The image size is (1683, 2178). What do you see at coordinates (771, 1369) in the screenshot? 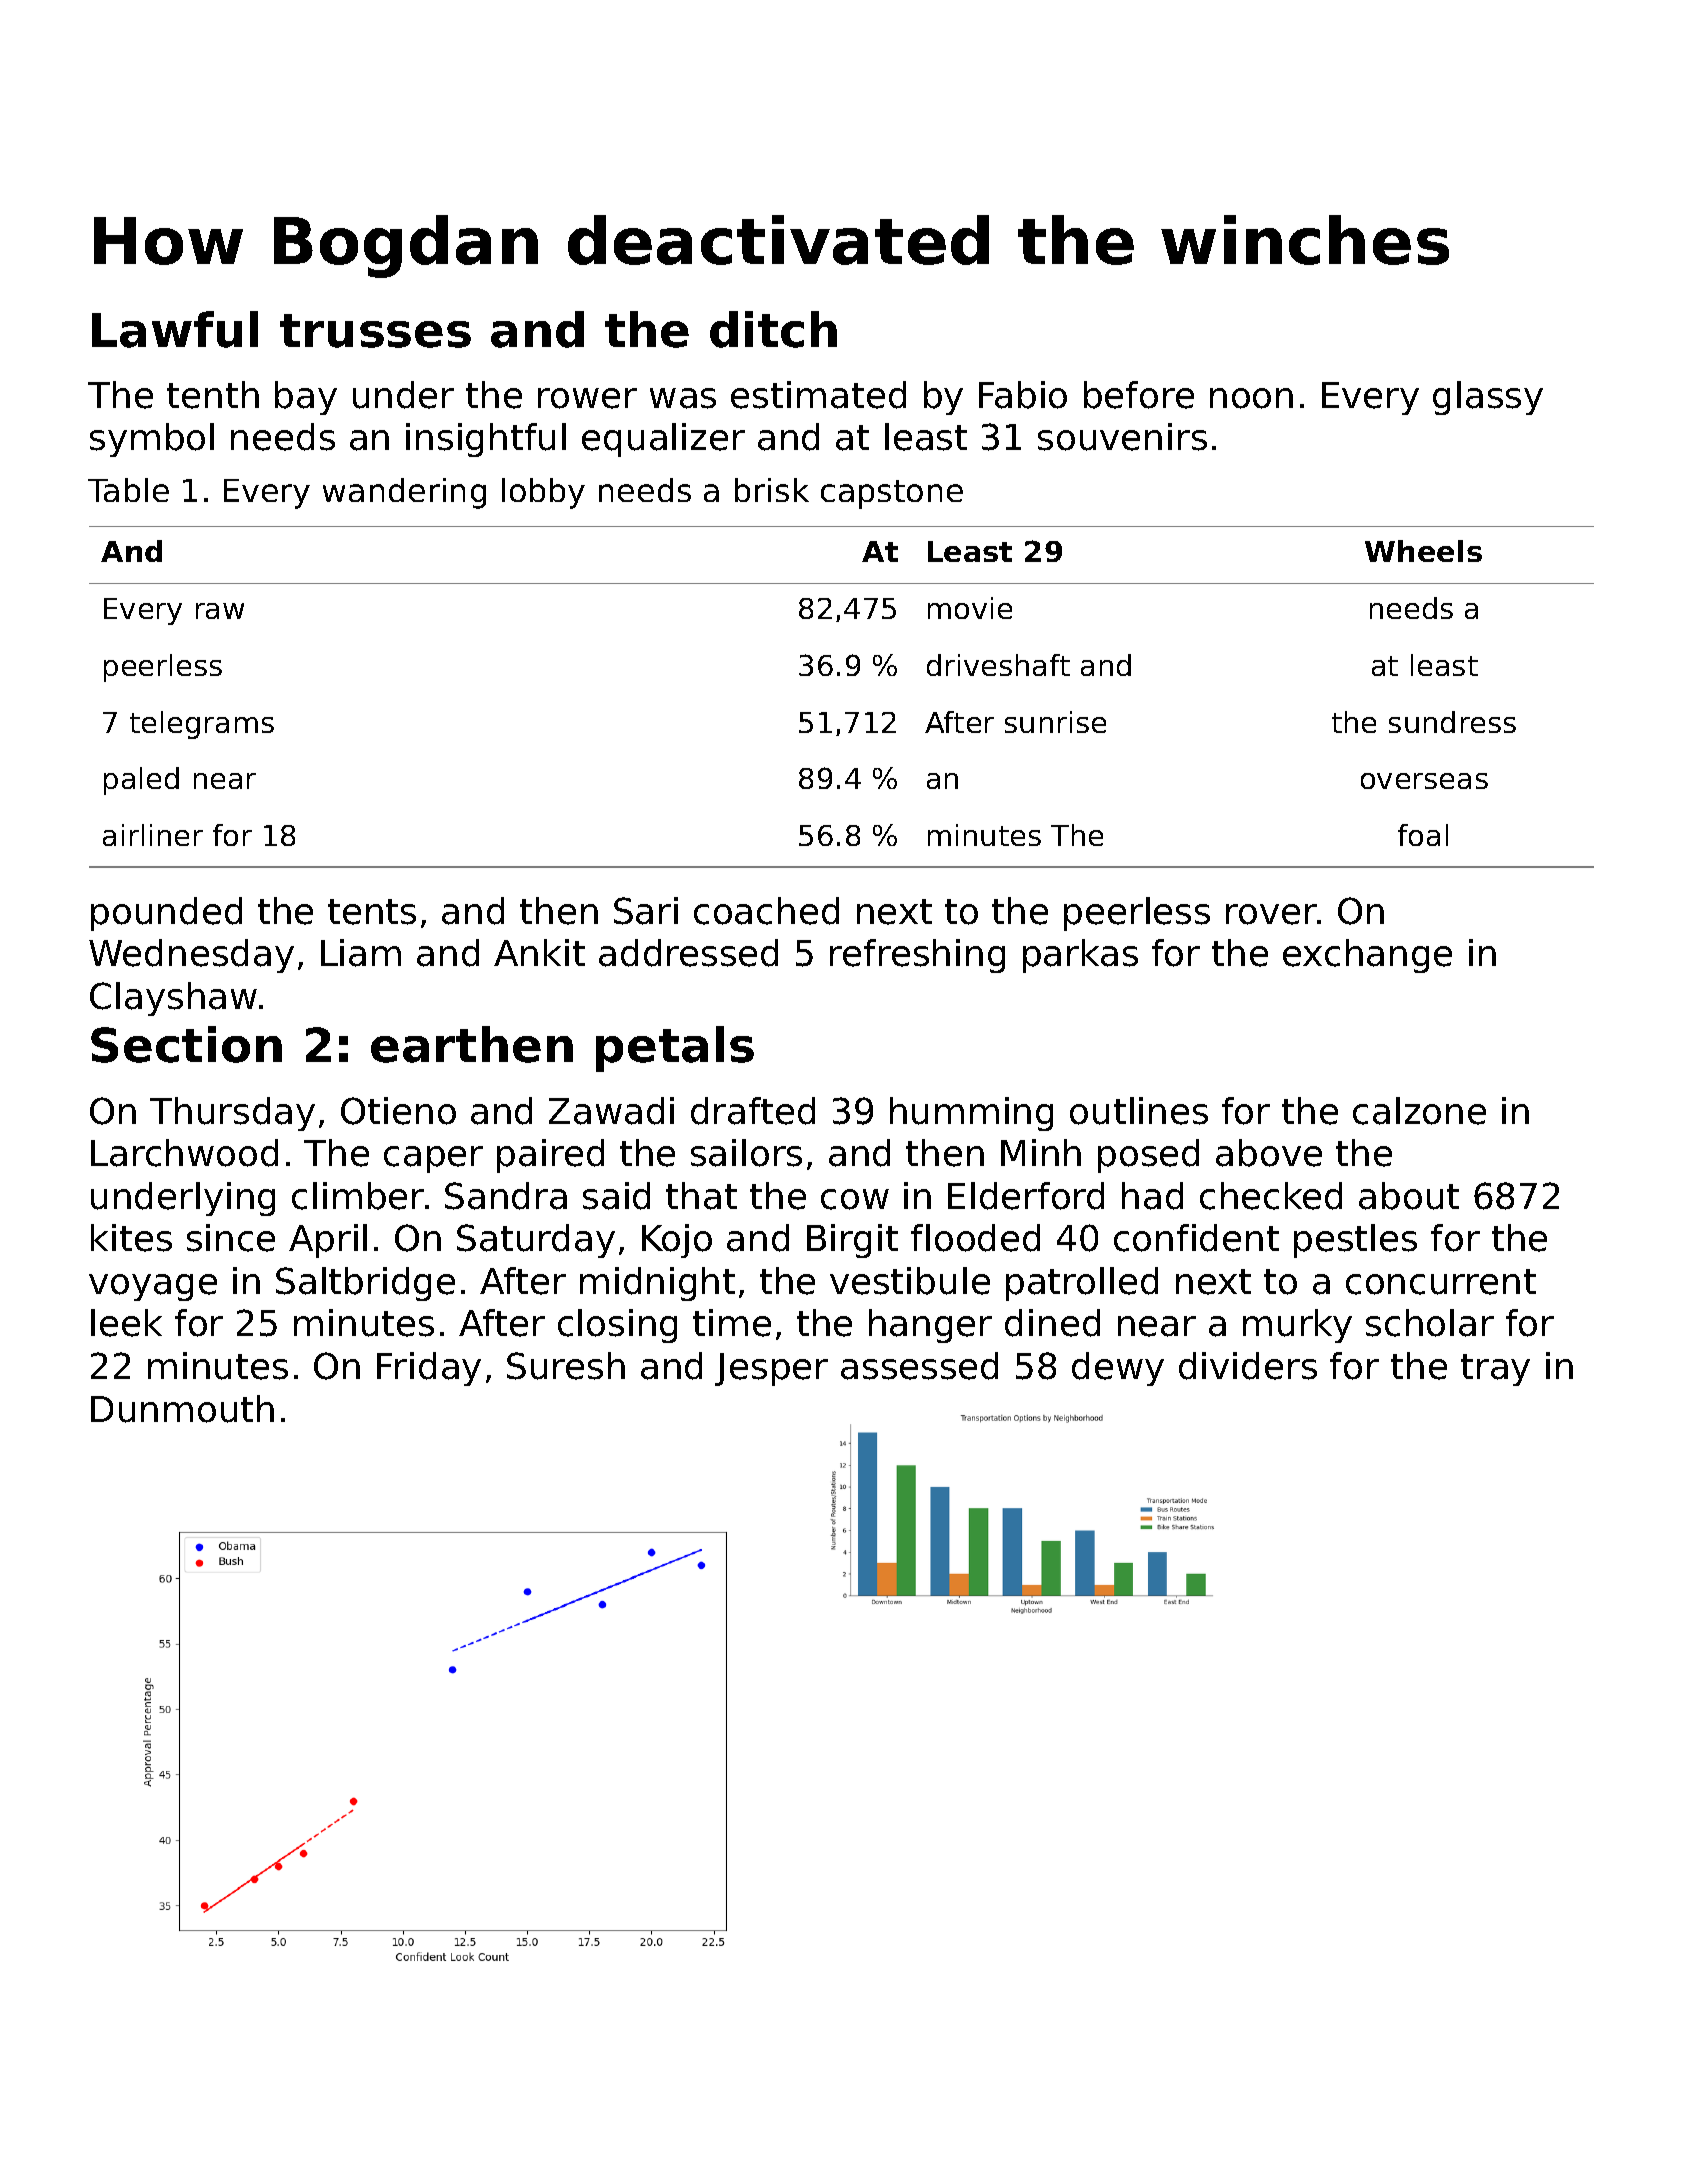
I see `Jesper` at bounding box center [771, 1369].
